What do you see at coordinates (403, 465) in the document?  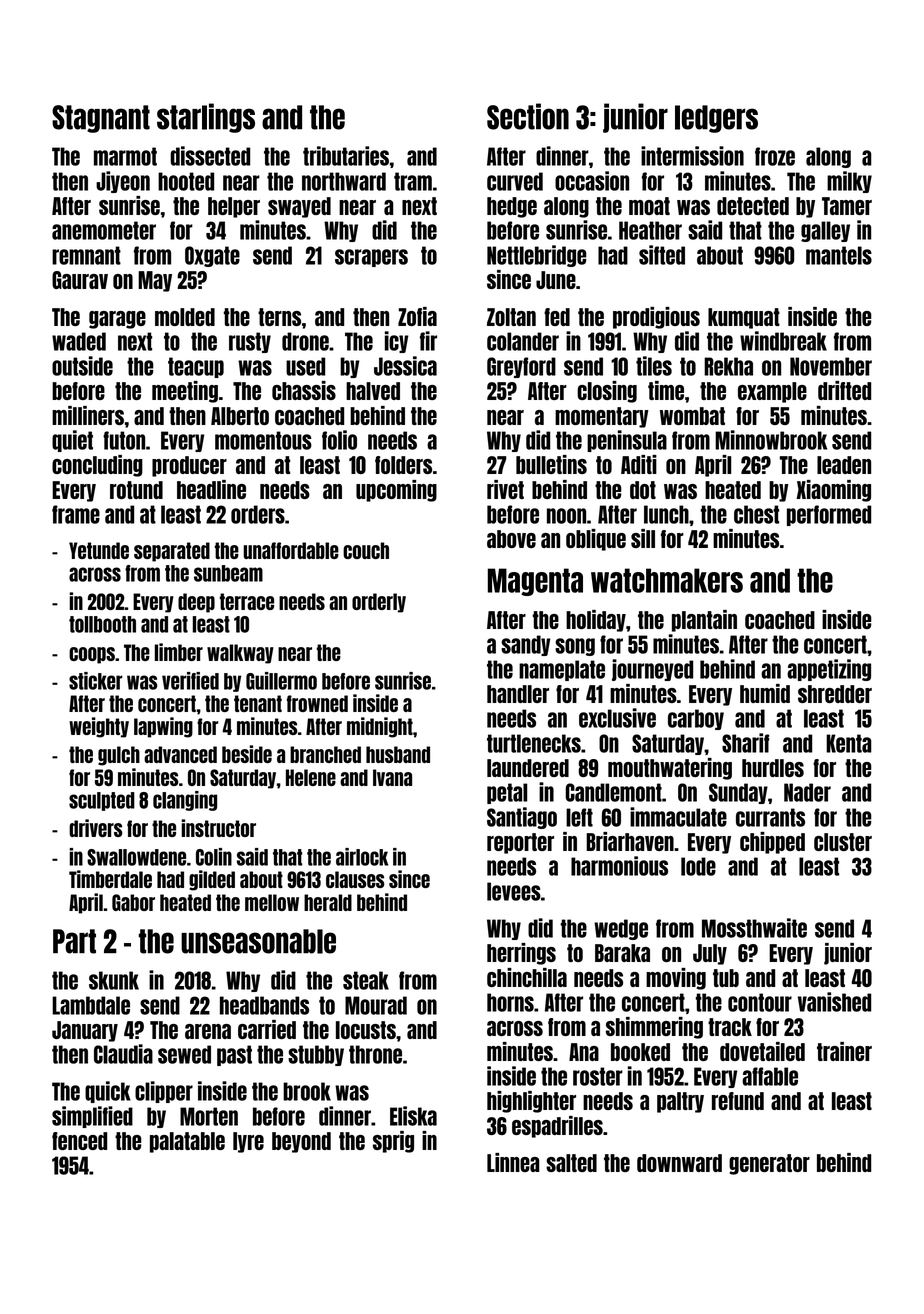 I see `folders` at bounding box center [403, 465].
